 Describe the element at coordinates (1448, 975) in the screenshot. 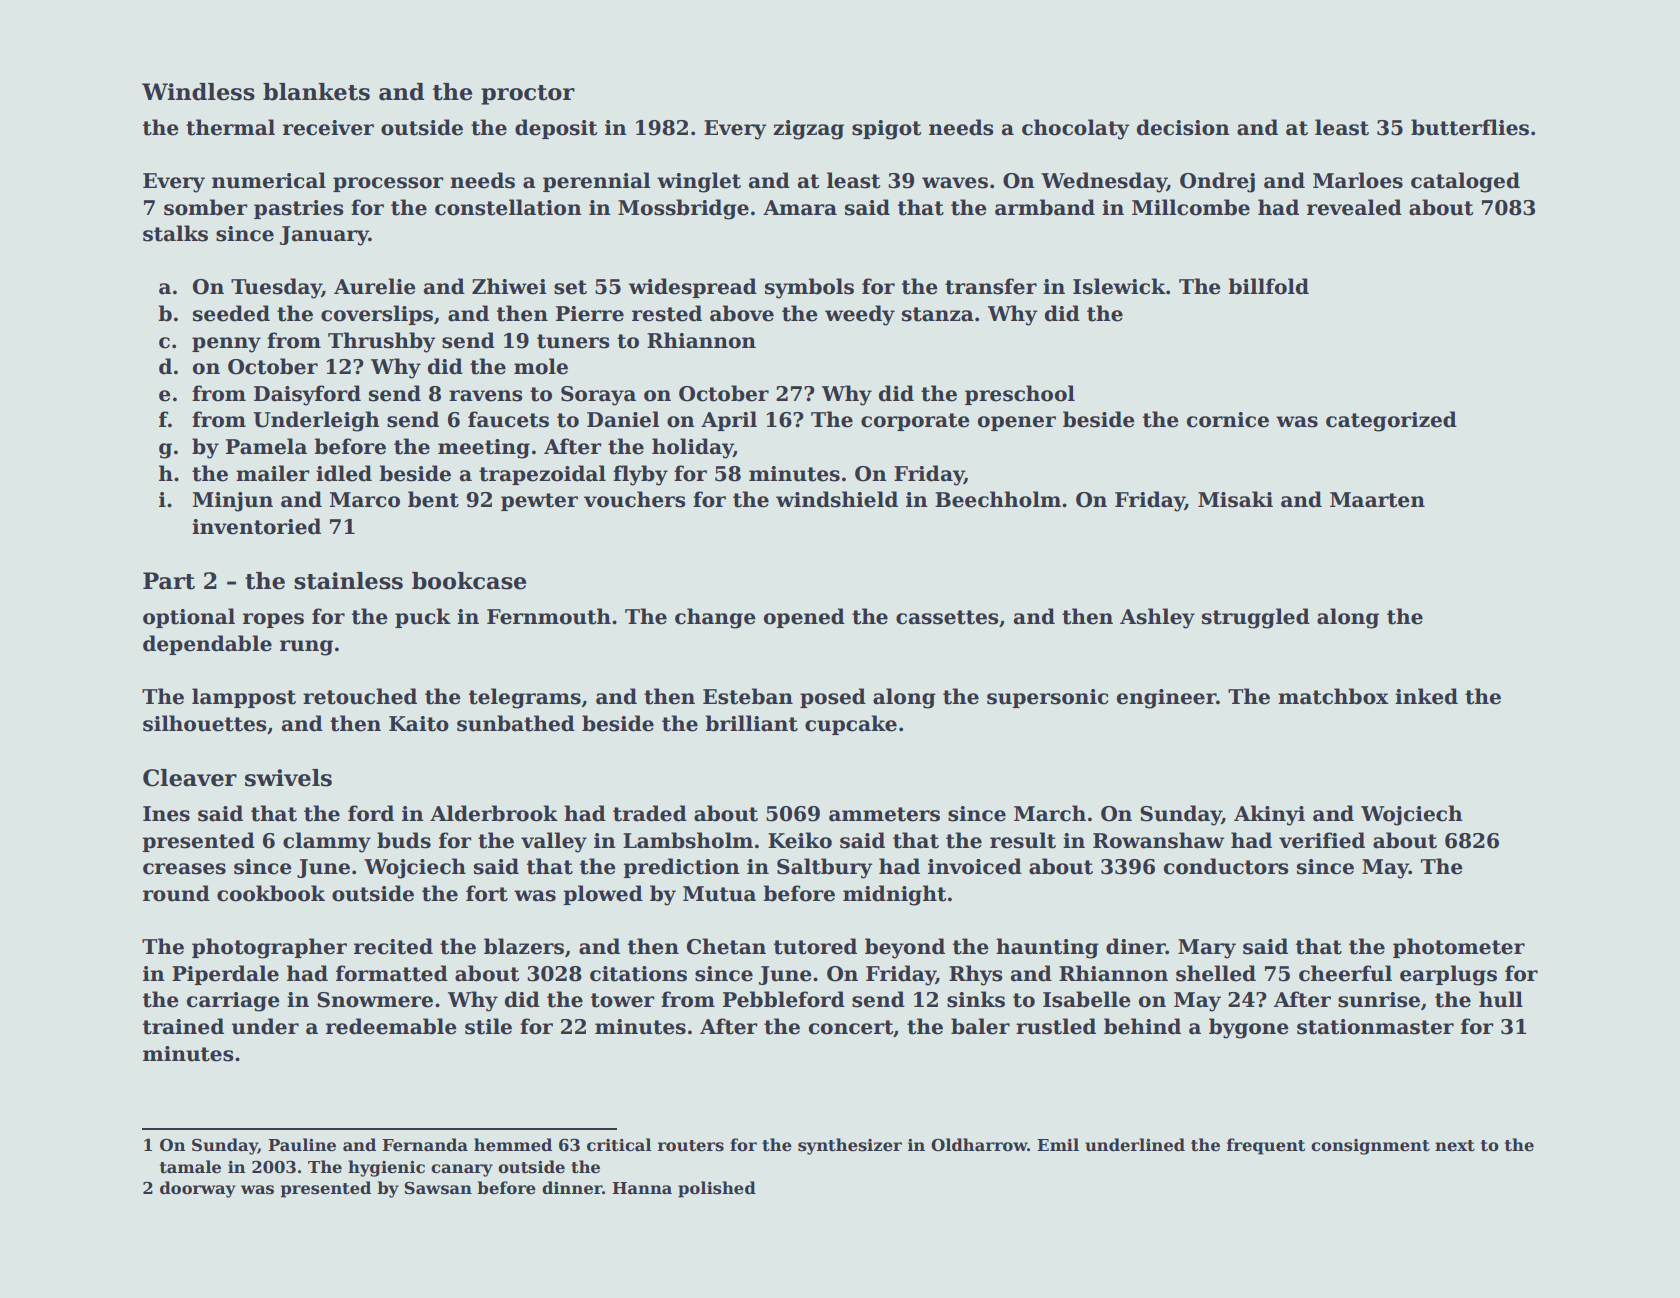

I see `earplugs` at that location.
